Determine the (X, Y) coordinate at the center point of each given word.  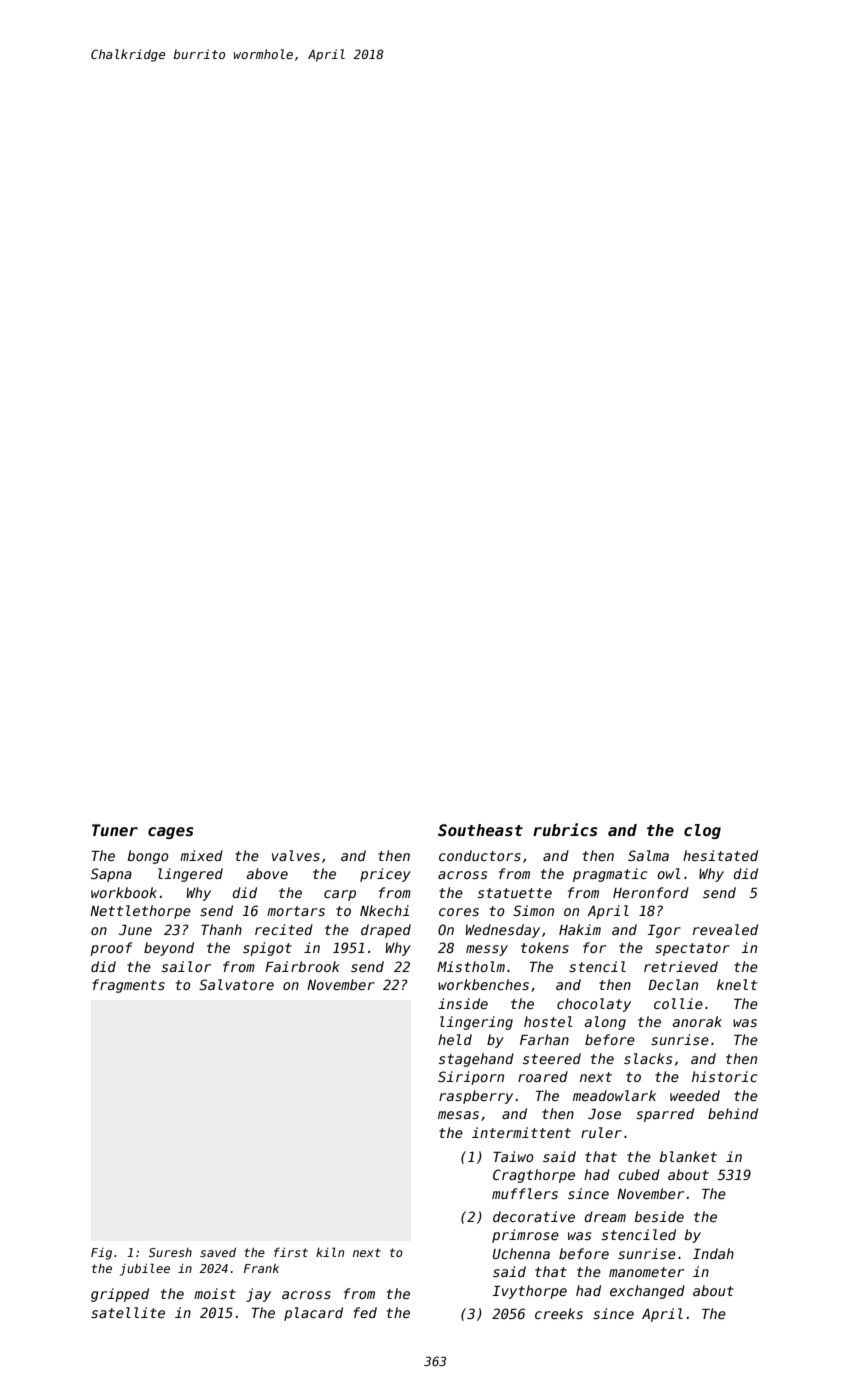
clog (702, 831)
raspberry (476, 1097)
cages (171, 833)
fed (365, 1312)
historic (725, 1076)
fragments (128, 986)
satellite (128, 1312)
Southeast (480, 830)
